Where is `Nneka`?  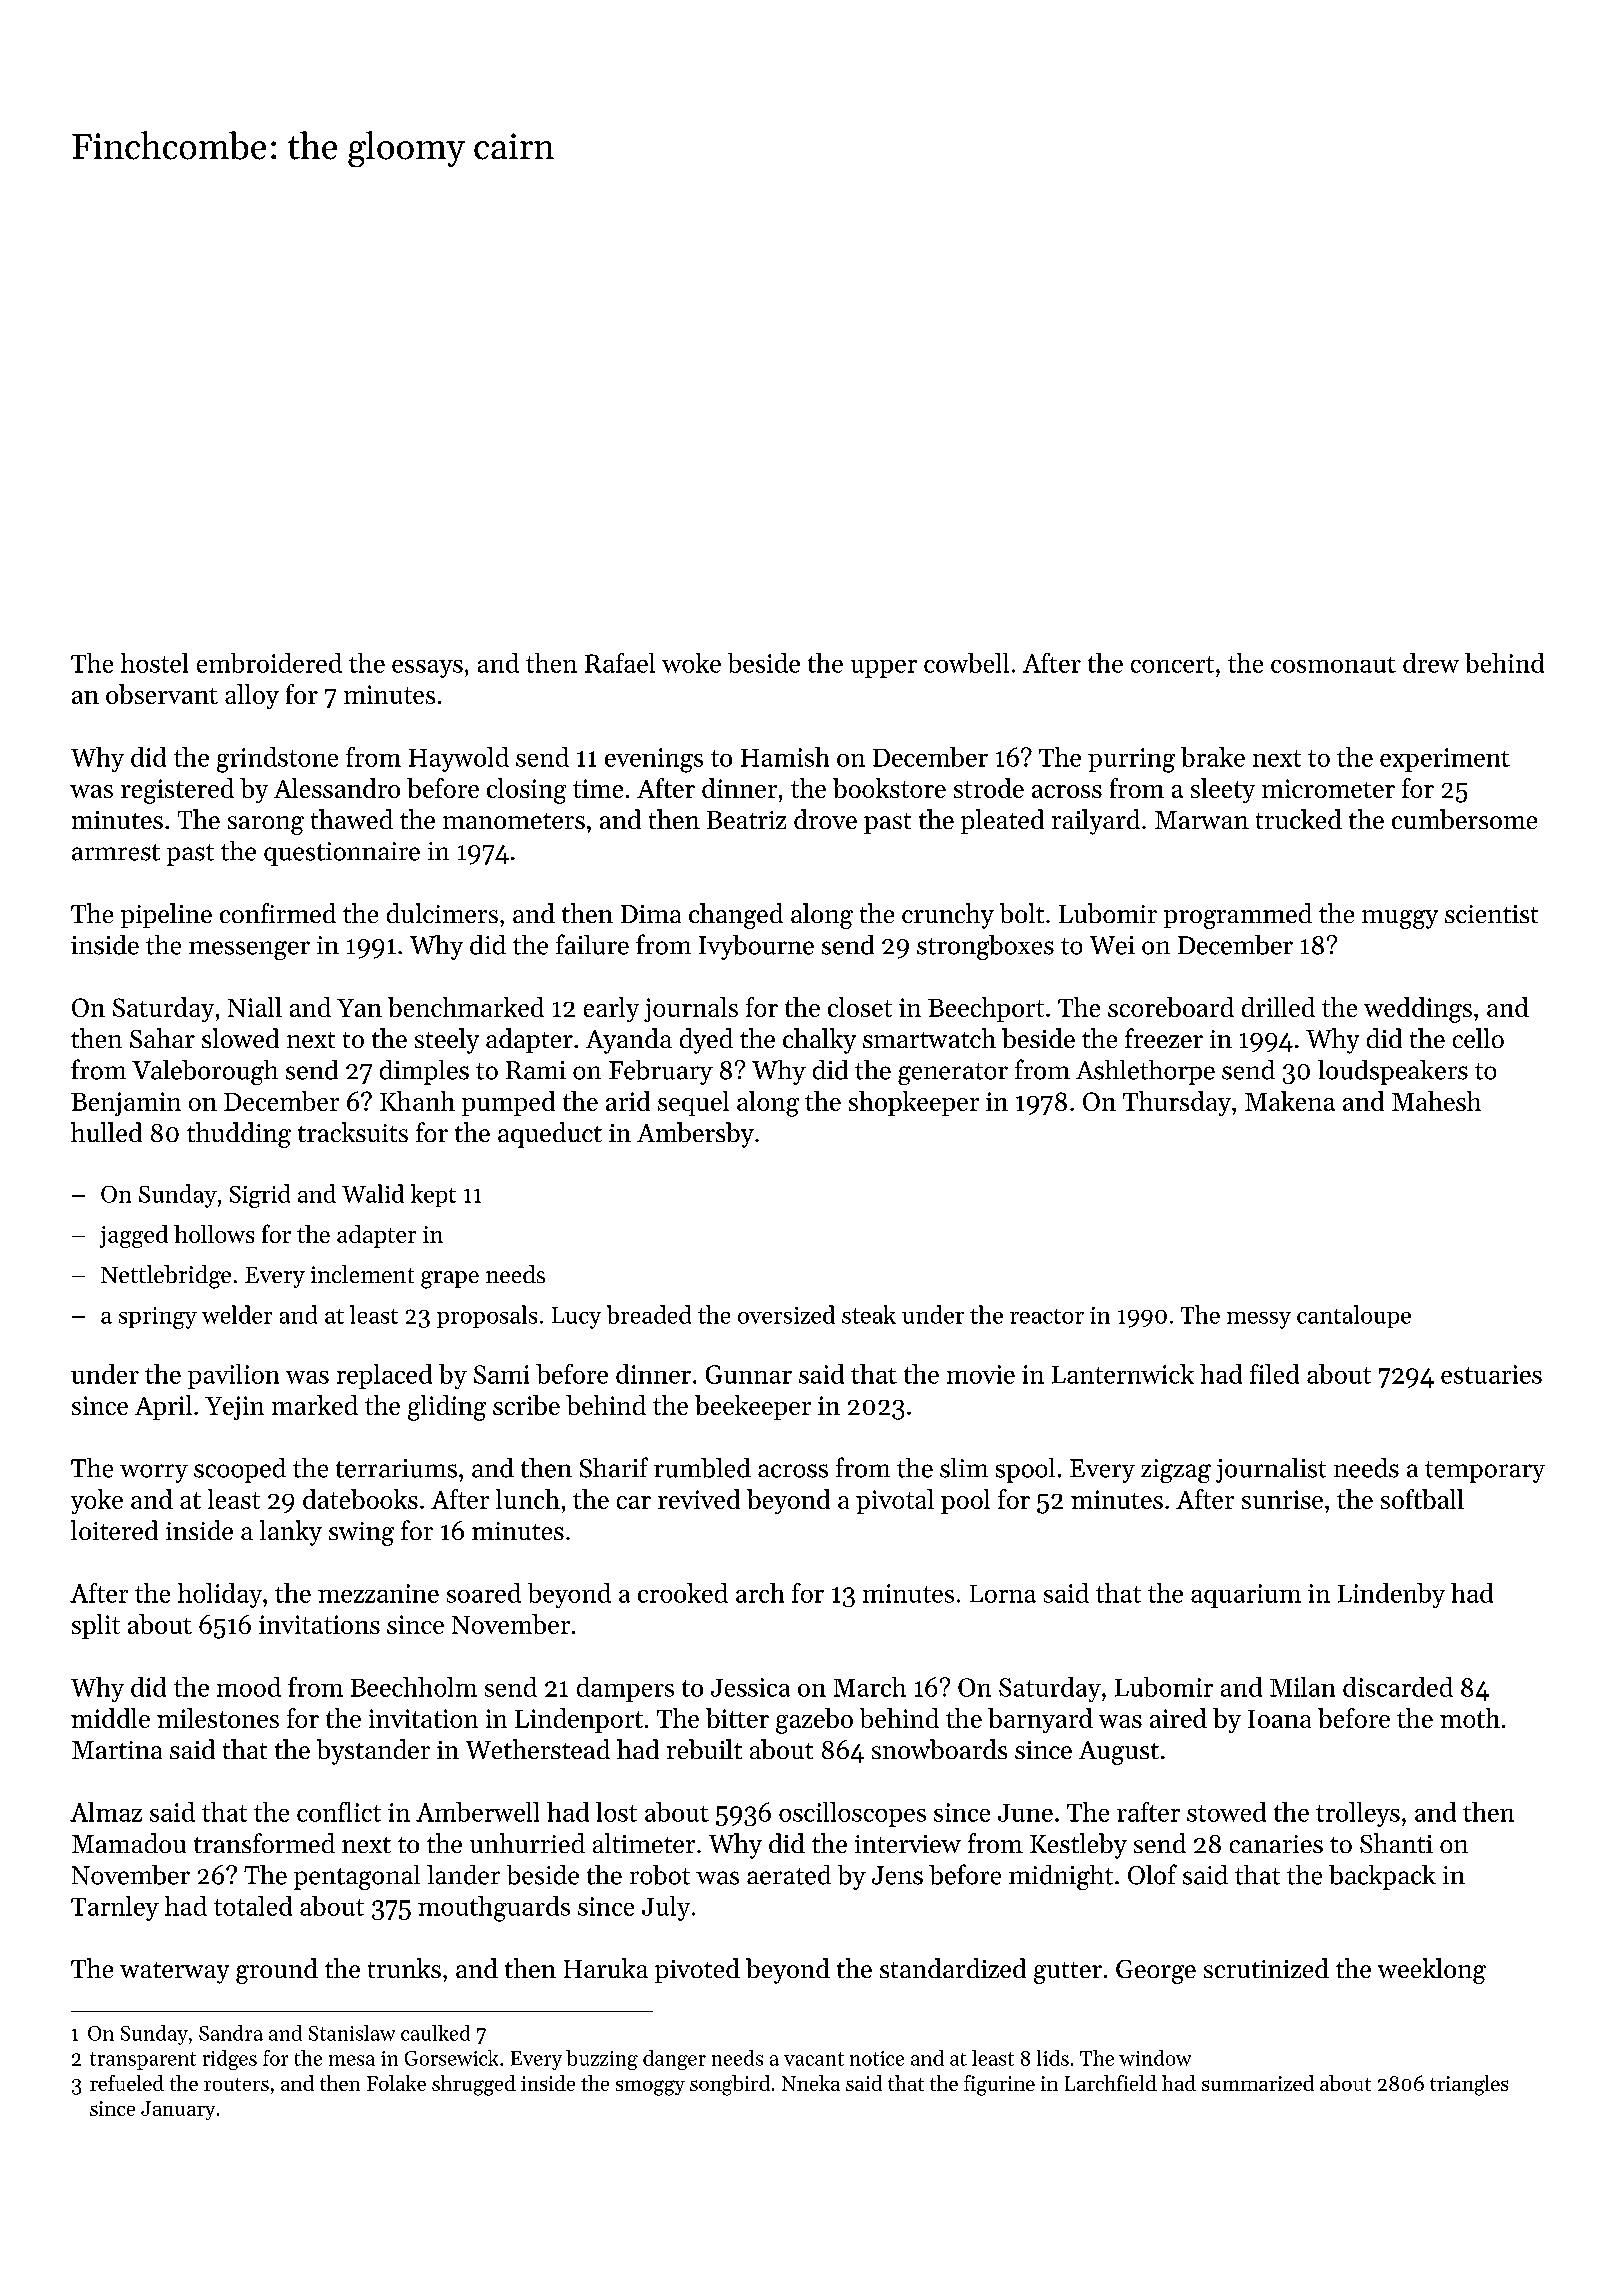
Nneka is located at coordinates (811, 2083).
